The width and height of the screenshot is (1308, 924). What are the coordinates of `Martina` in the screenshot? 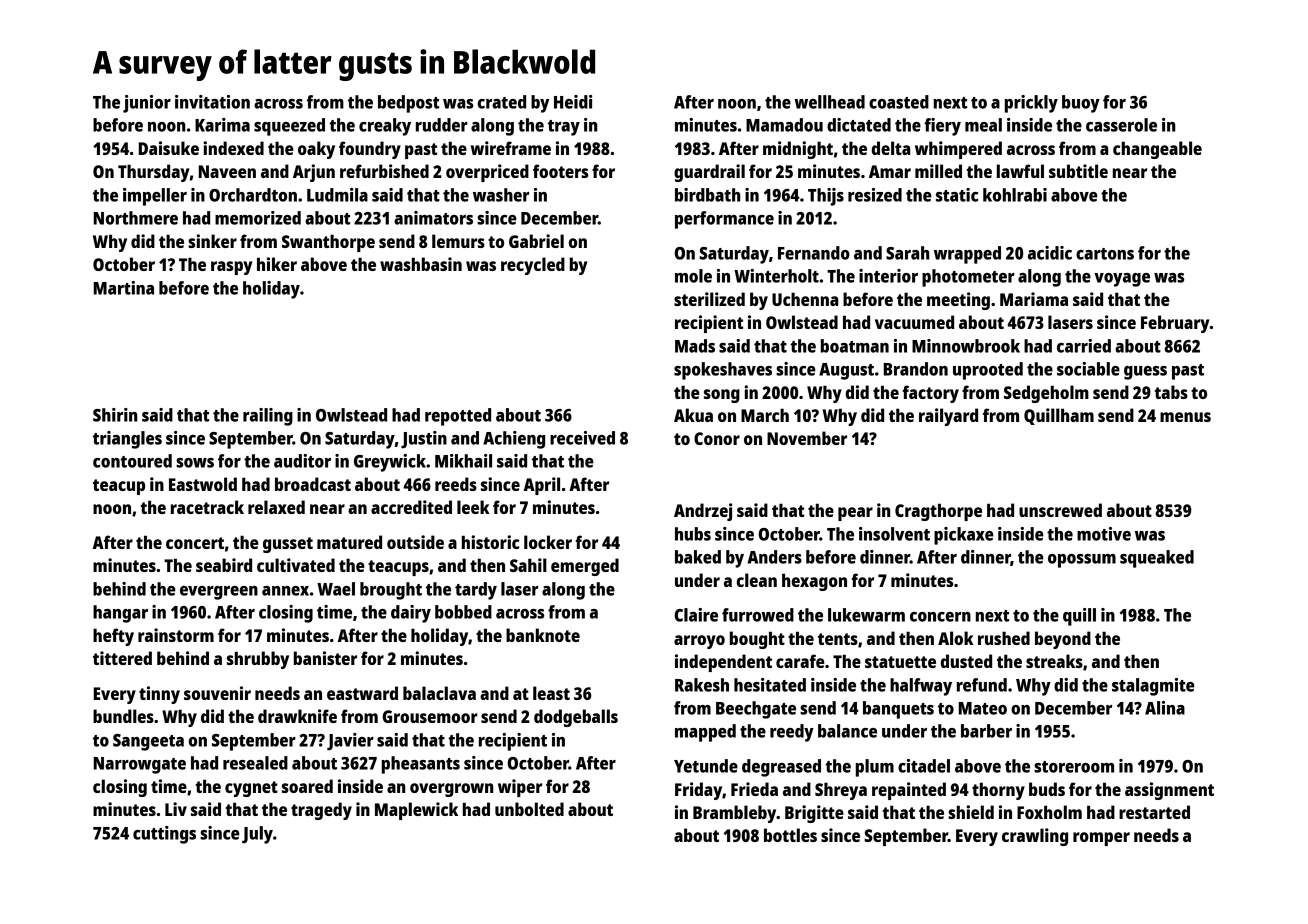 It's located at (124, 288).
